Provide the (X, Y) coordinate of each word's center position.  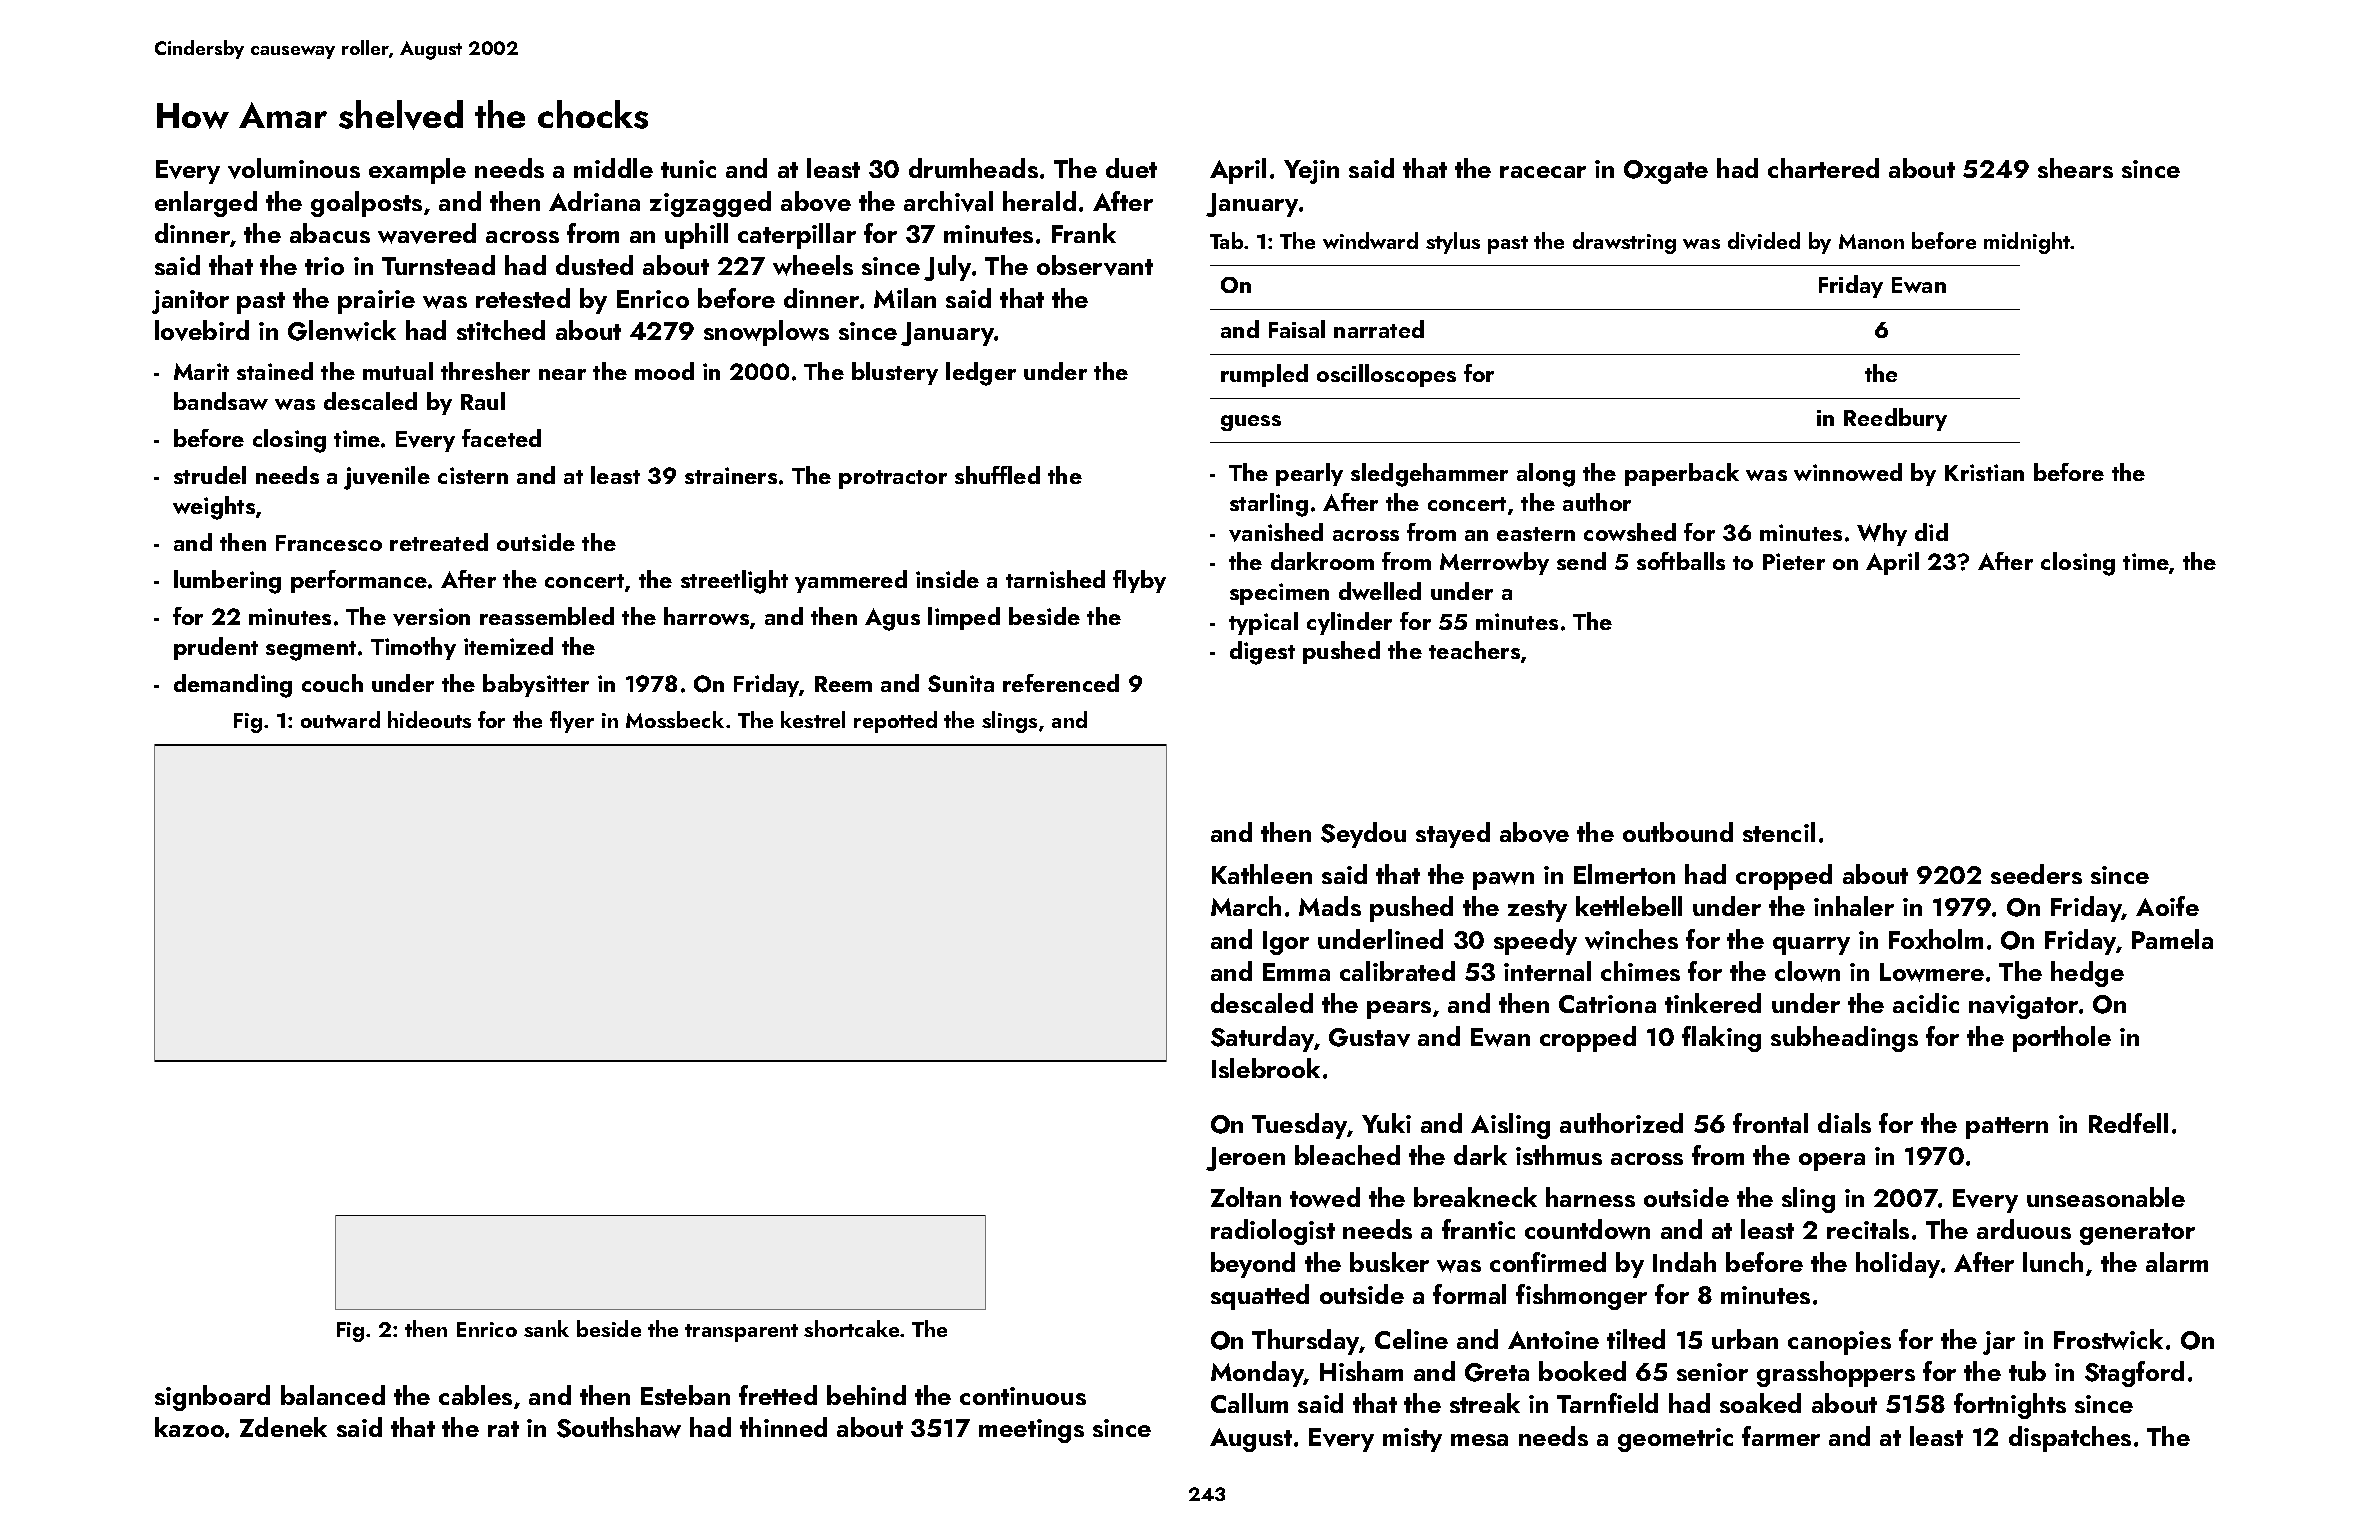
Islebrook (1266, 1068)
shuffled (997, 475)
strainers (731, 475)
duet (1131, 168)
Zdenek (283, 1427)
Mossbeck (675, 719)
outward (340, 719)
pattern (2007, 1128)
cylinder (1349, 623)
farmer (1781, 1436)
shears (2075, 168)
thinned (783, 1427)
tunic (688, 169)
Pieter (1794, 561)
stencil (1779, 832)
